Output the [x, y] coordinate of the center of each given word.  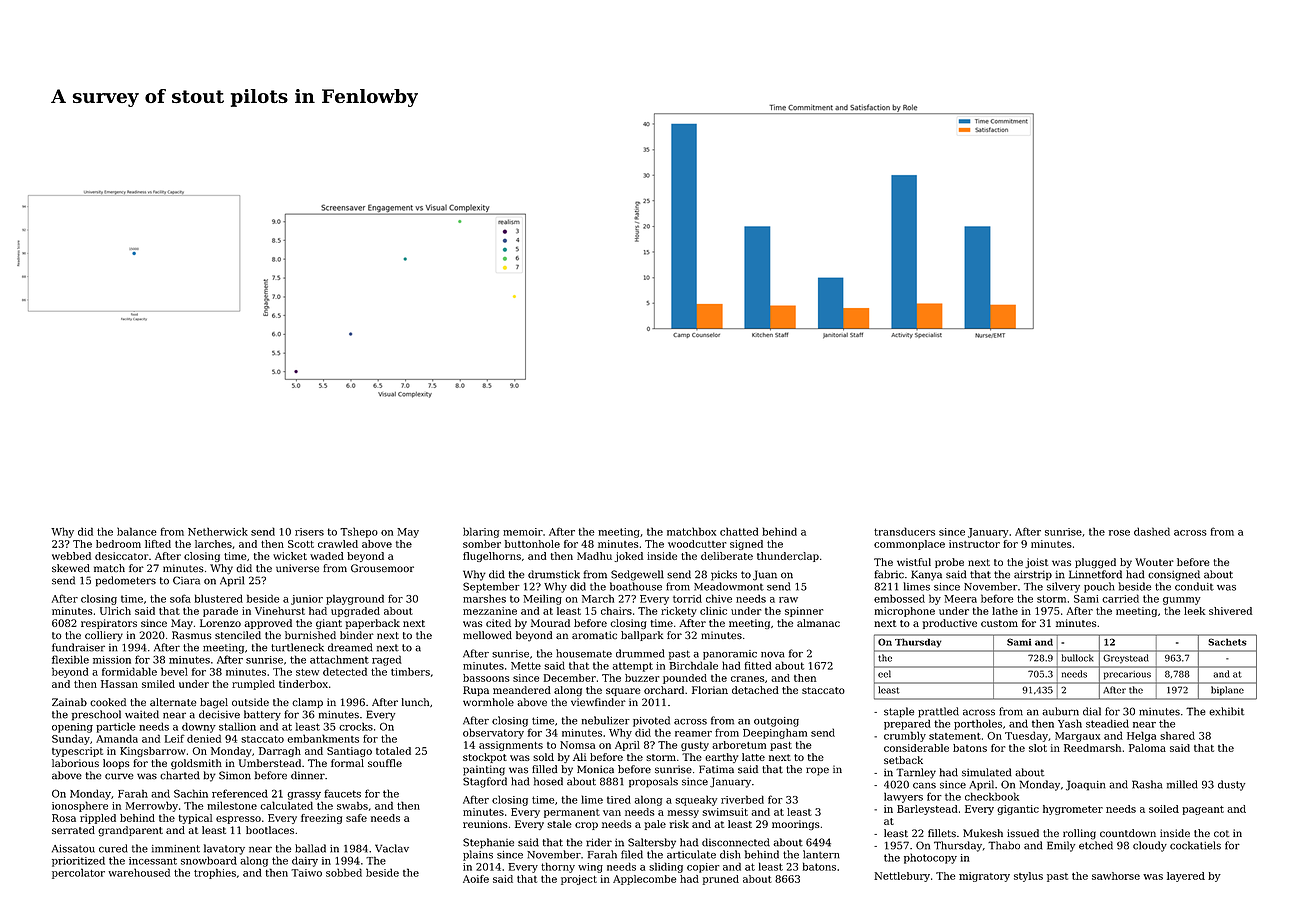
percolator [78, 873]
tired [619, 799]
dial [1092, 711]
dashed [1152, 531]
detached [755, 690]
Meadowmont [729, 586]
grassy [304, 796]
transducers [904, 531]
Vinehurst [280, 611]
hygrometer [1073, 810]
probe [949, 563]
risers [309, 532]
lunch [415, 702]
